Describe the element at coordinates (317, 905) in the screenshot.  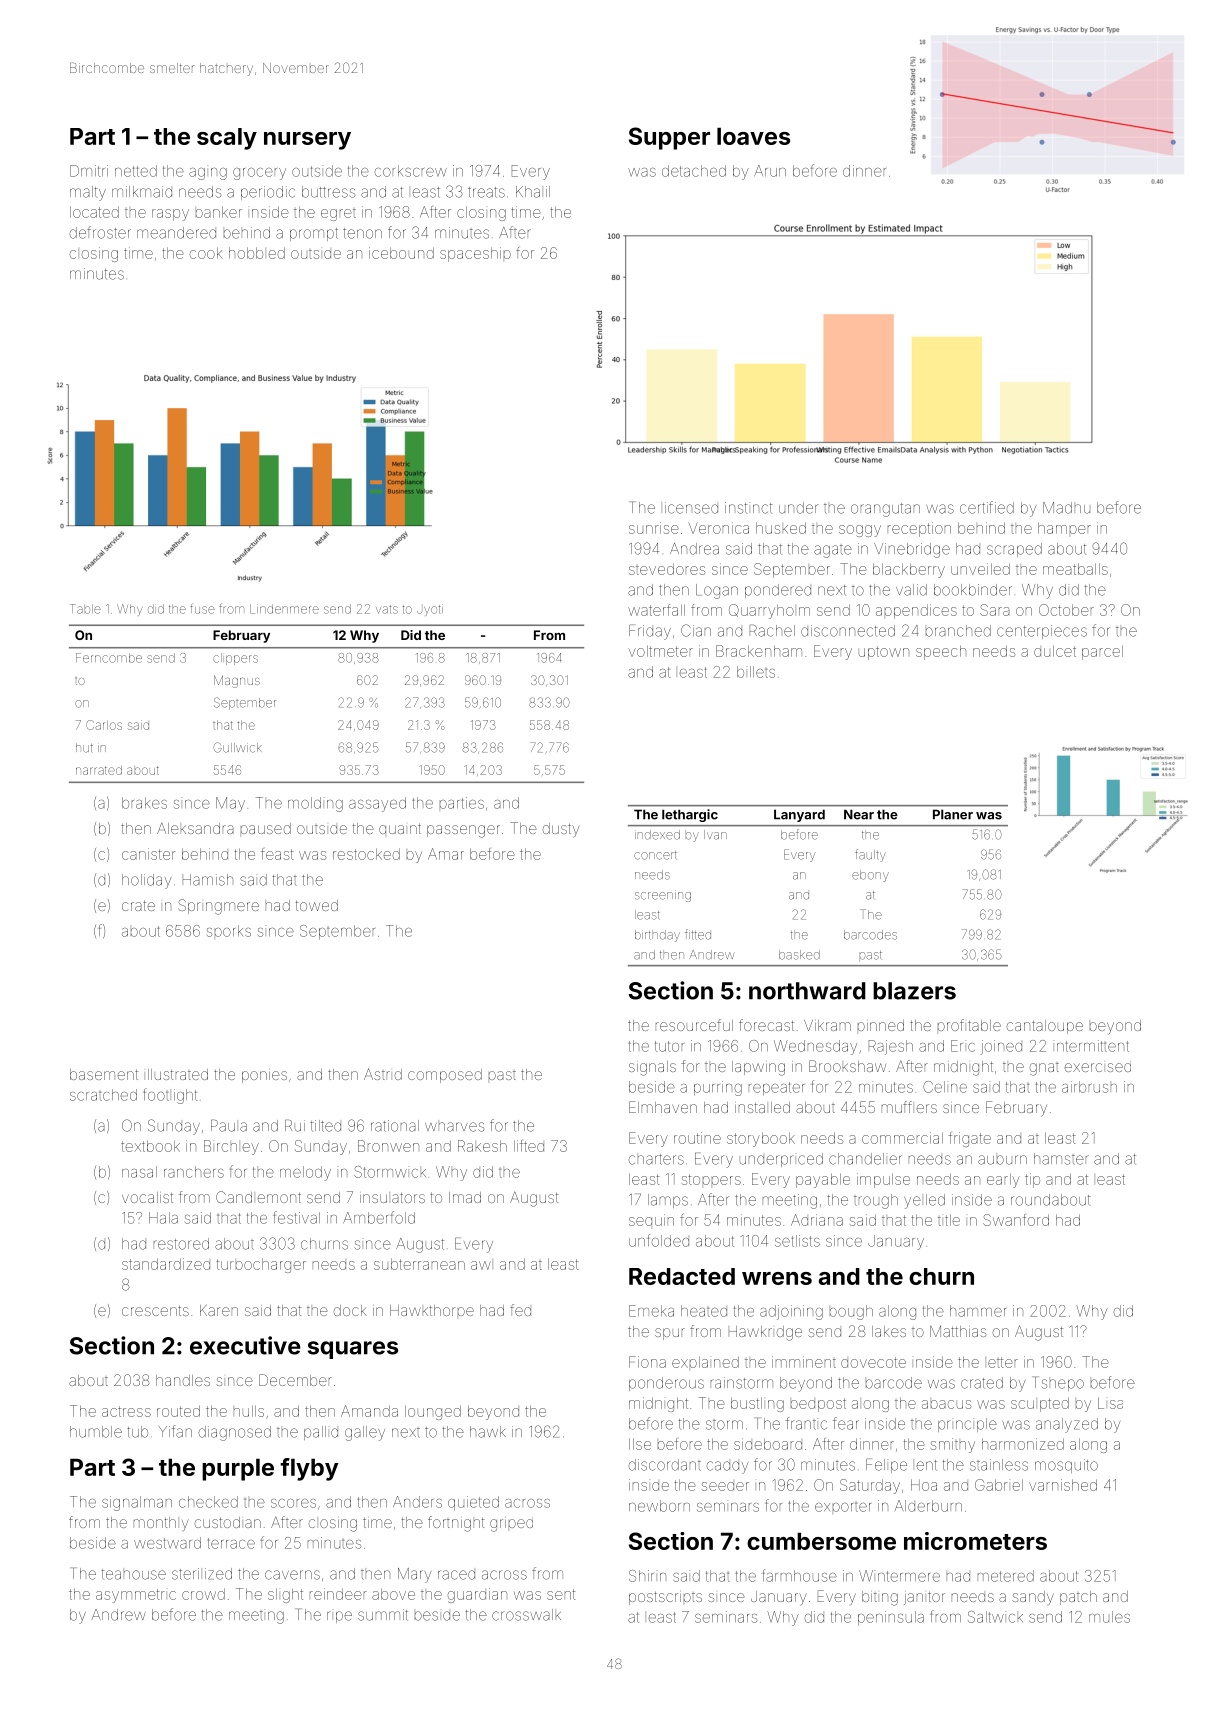
I see `towed` at that location.
